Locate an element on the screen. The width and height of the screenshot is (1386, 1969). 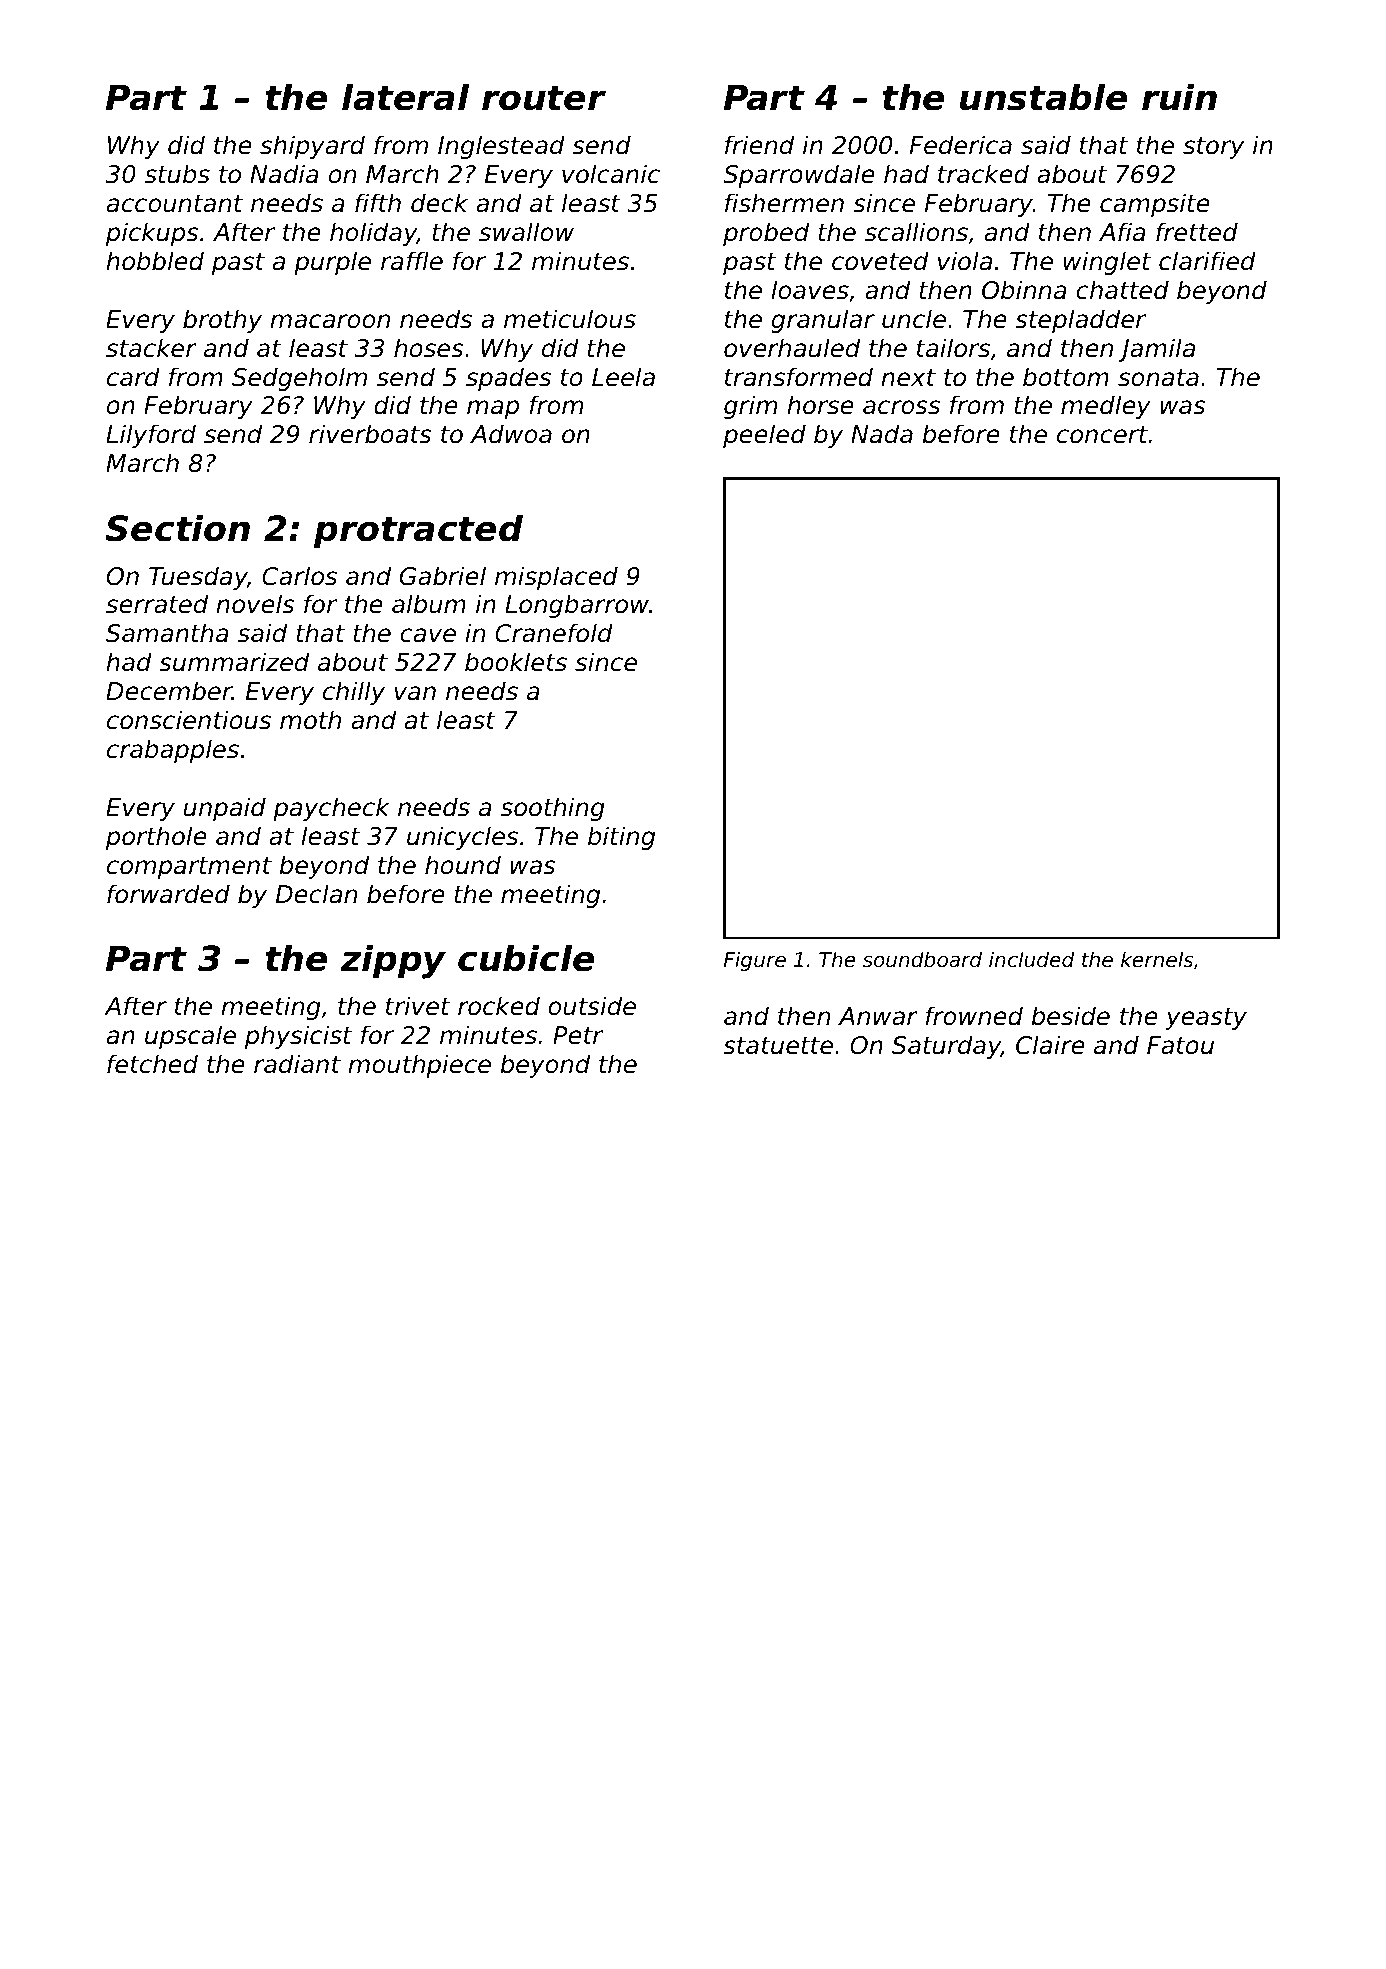
cubicle is located at coordinates (526, 958).
